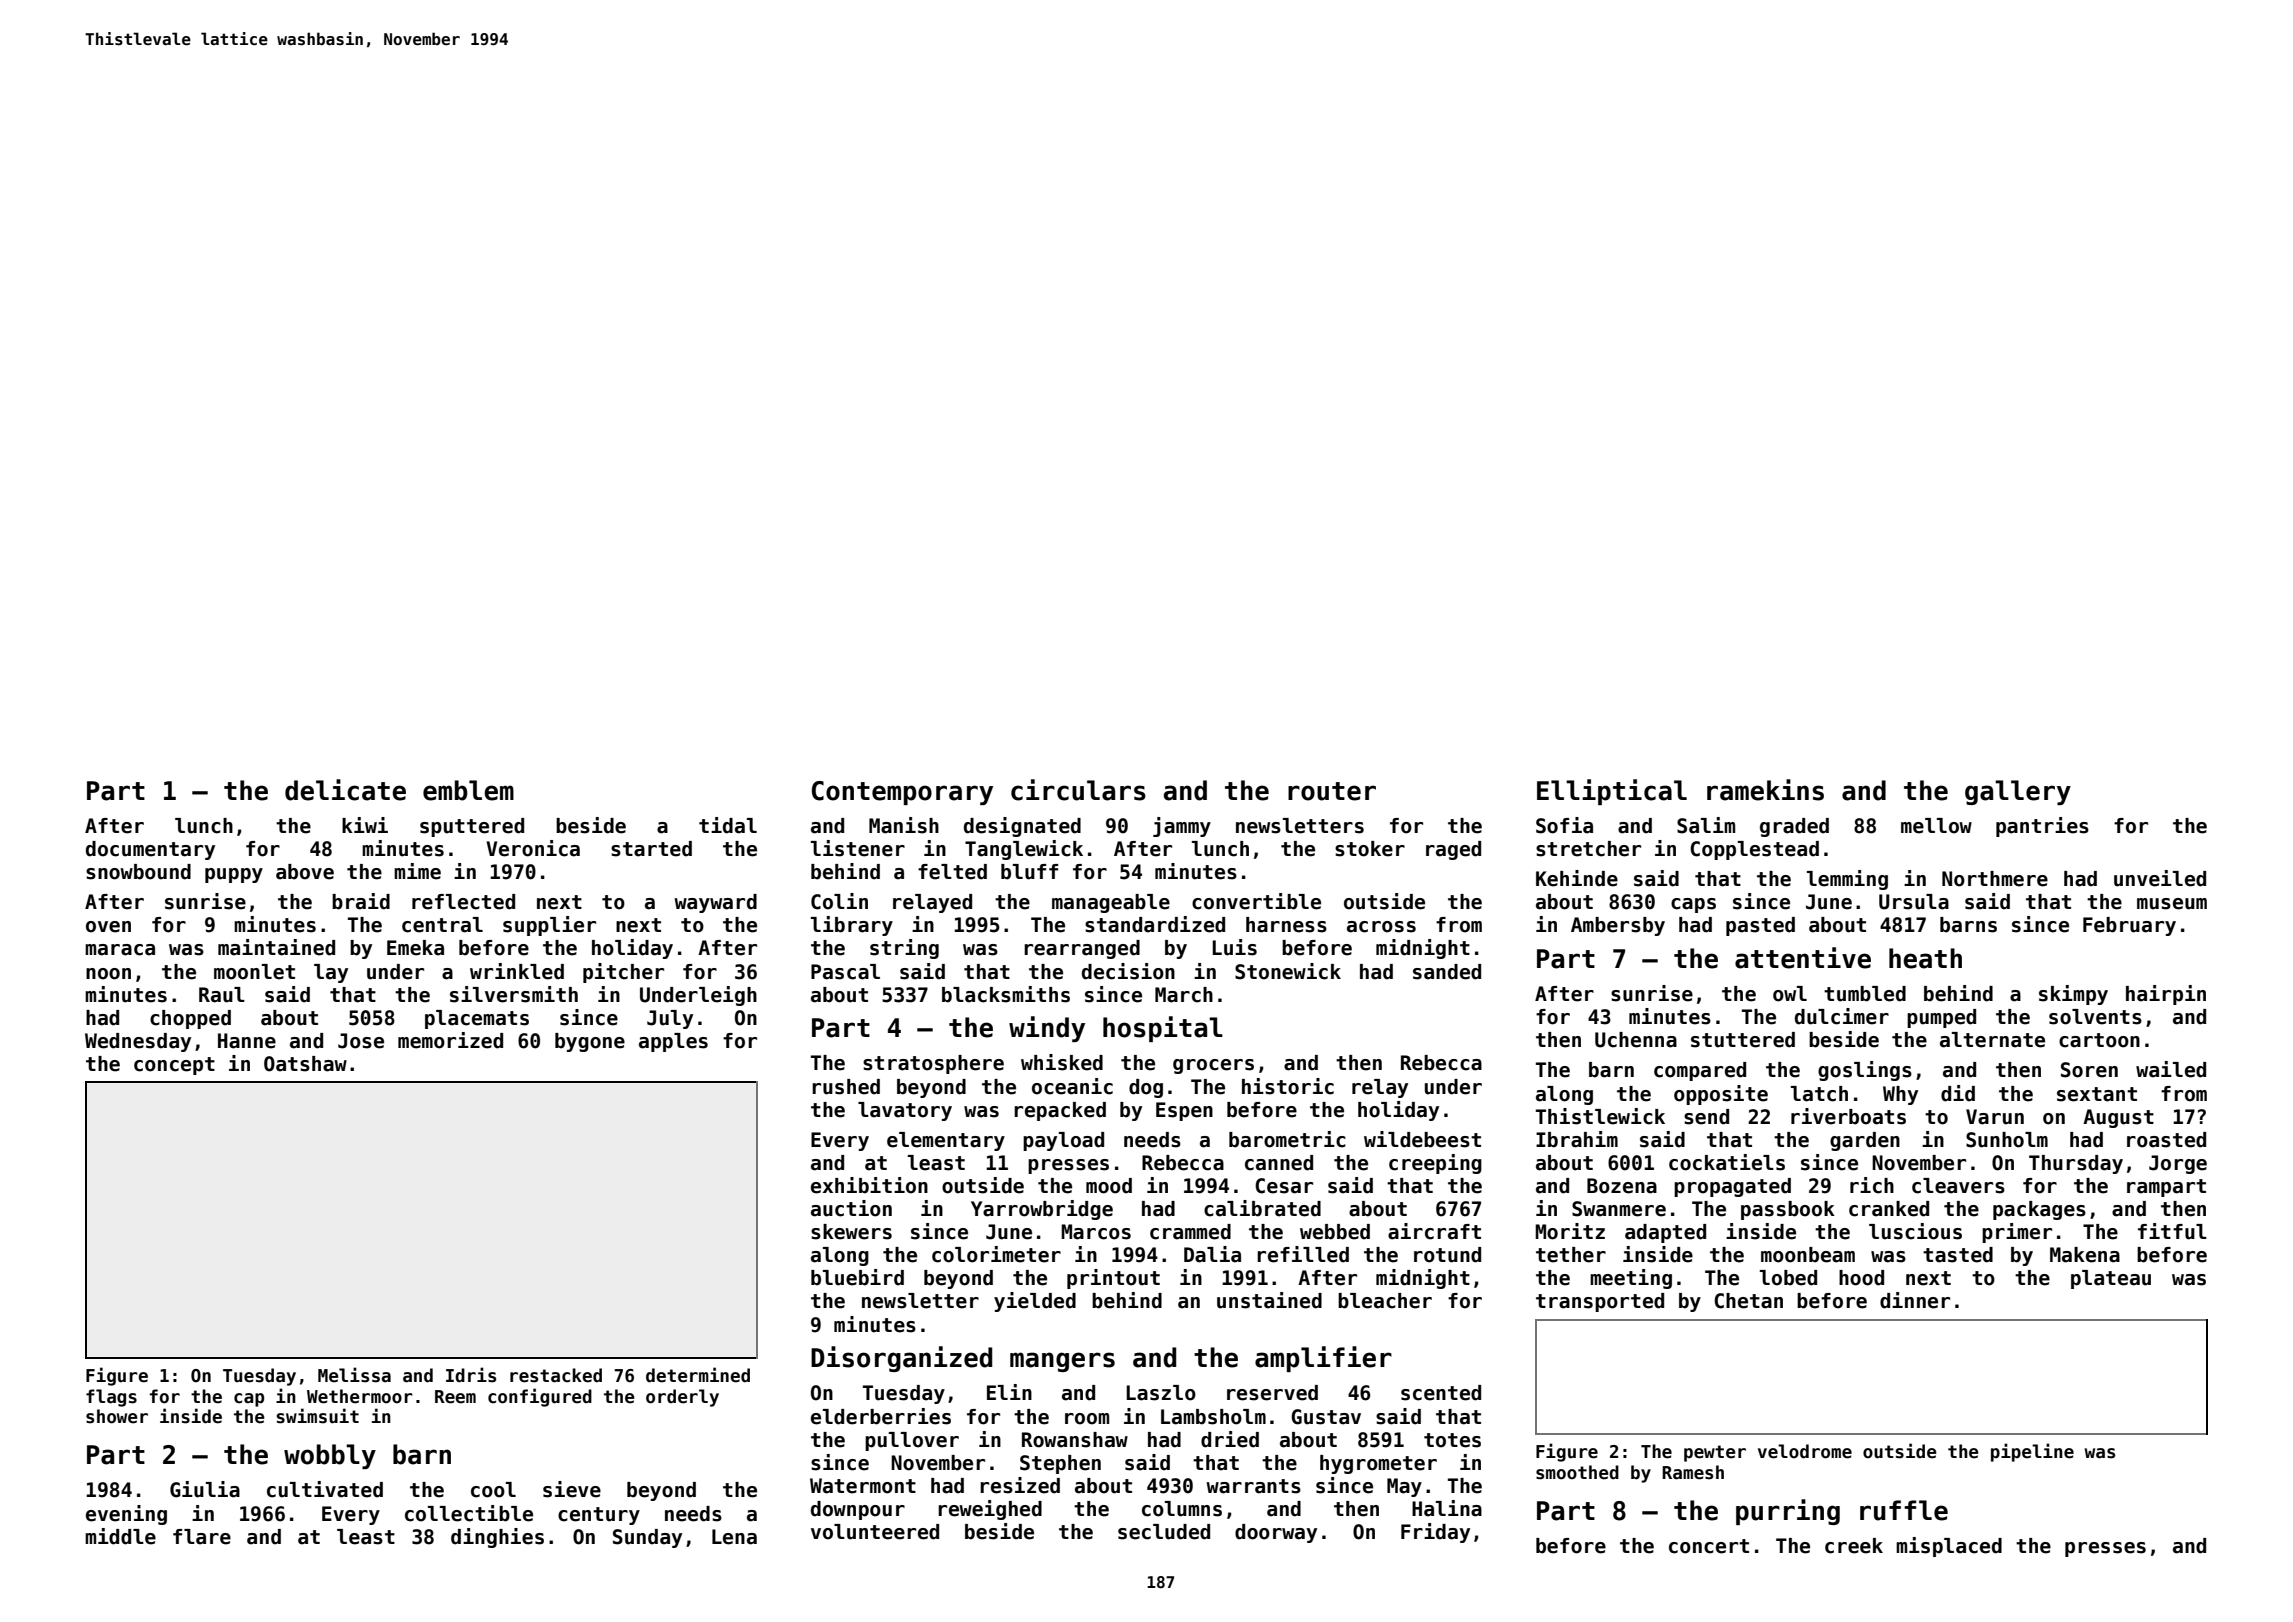 The width and height of the page is (2293, 1622). I want to click on across, so click(1381, 927).
